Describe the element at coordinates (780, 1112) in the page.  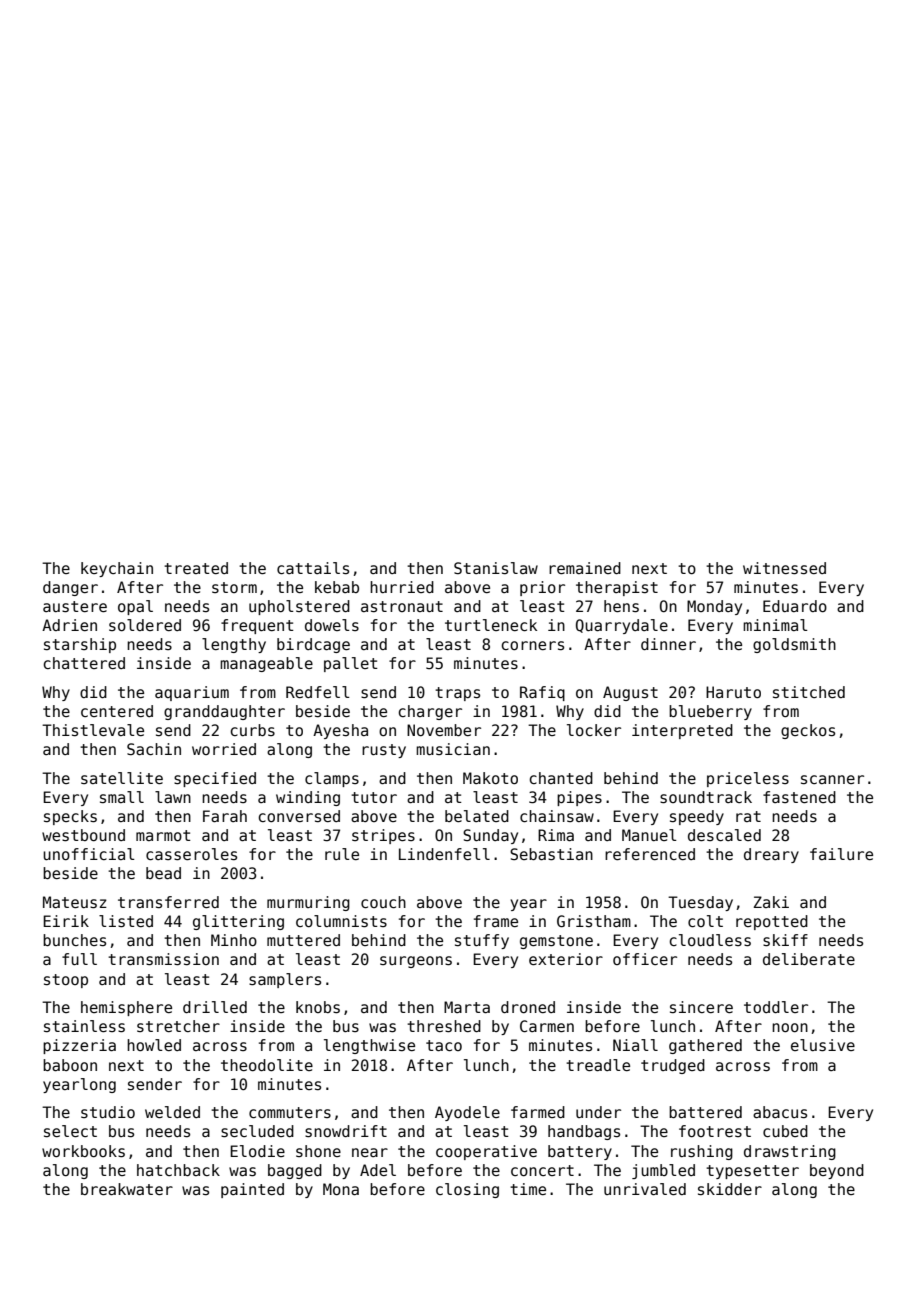
I see `abacus` at that location.
